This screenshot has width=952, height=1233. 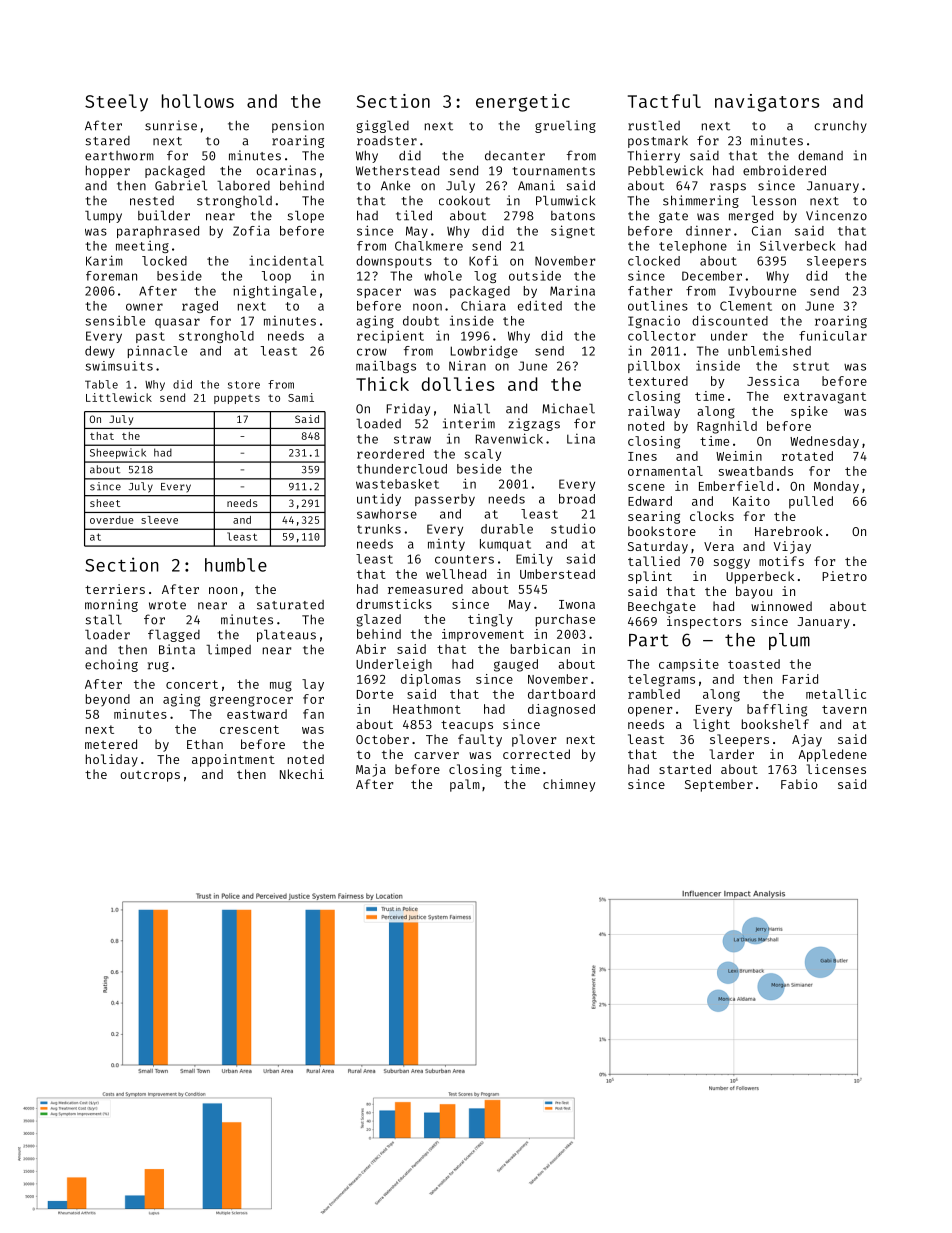 What do you see at coordinates (573, 231) in the screenshot?
I see `signet` at bounding box center [573, 231].
